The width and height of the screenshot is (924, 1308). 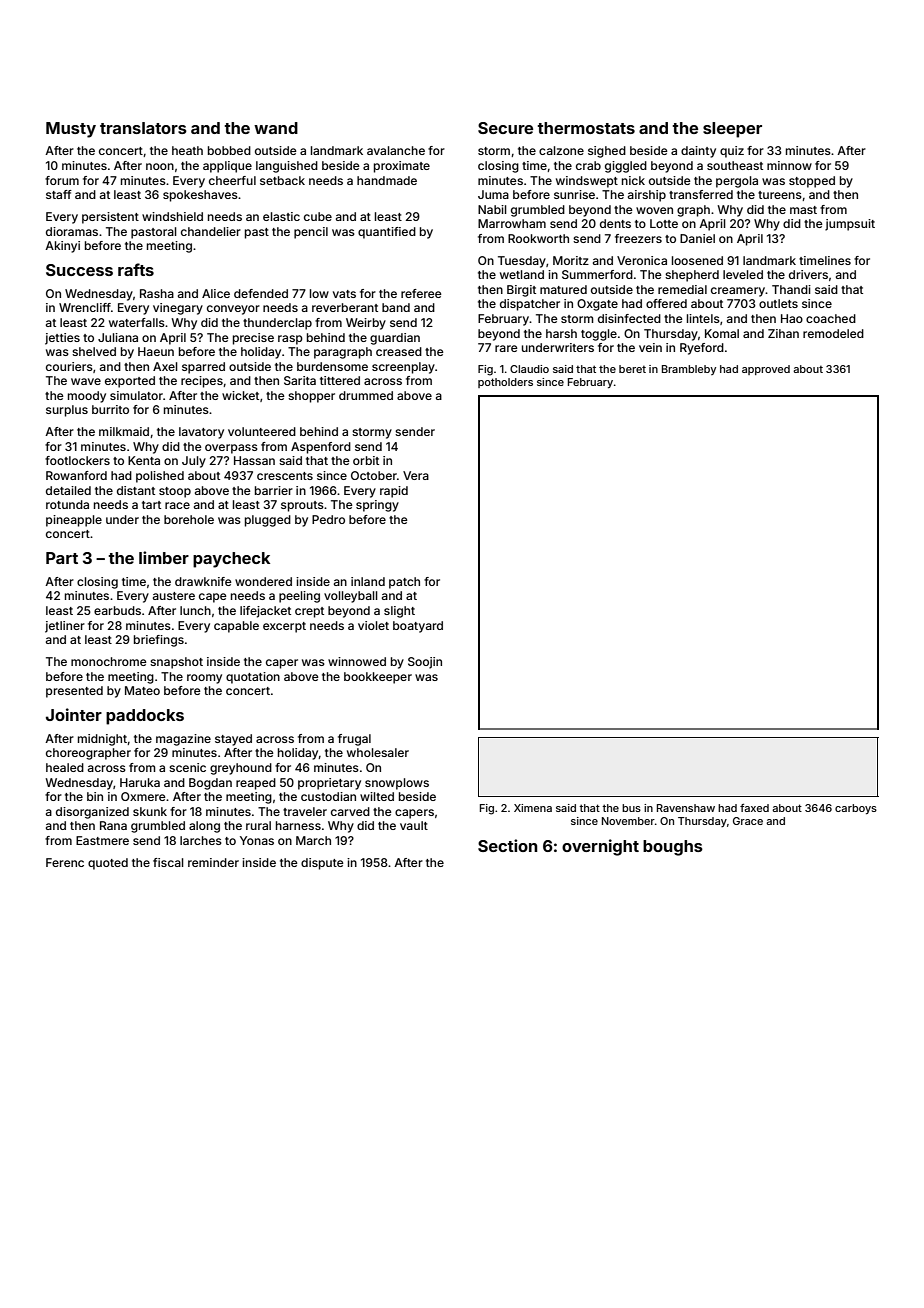 I want to click on reminder, so click(x=213, y=862).
